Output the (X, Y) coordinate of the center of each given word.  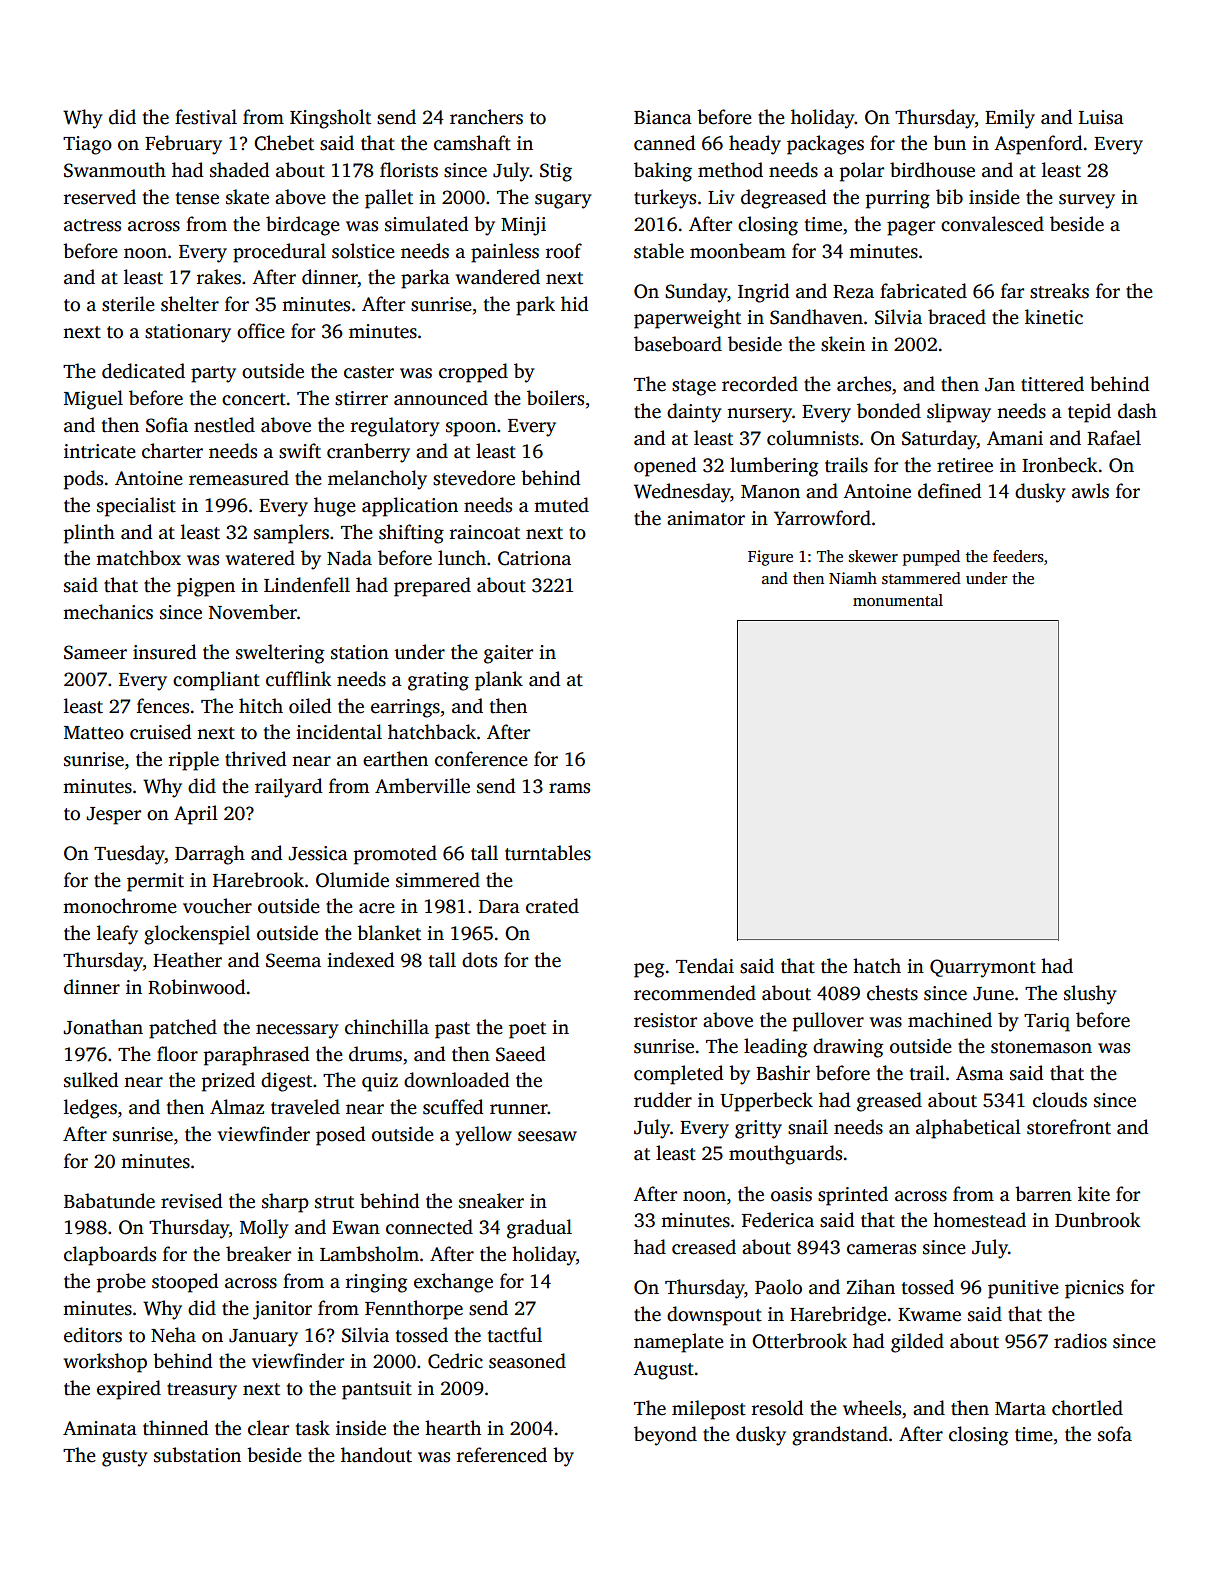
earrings (405, 708)
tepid (1089, 413)
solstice (363, 251)
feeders (1018, 556)
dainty (694, 413)
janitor (282, 1310)
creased (704, 1247)
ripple (194, 761)
